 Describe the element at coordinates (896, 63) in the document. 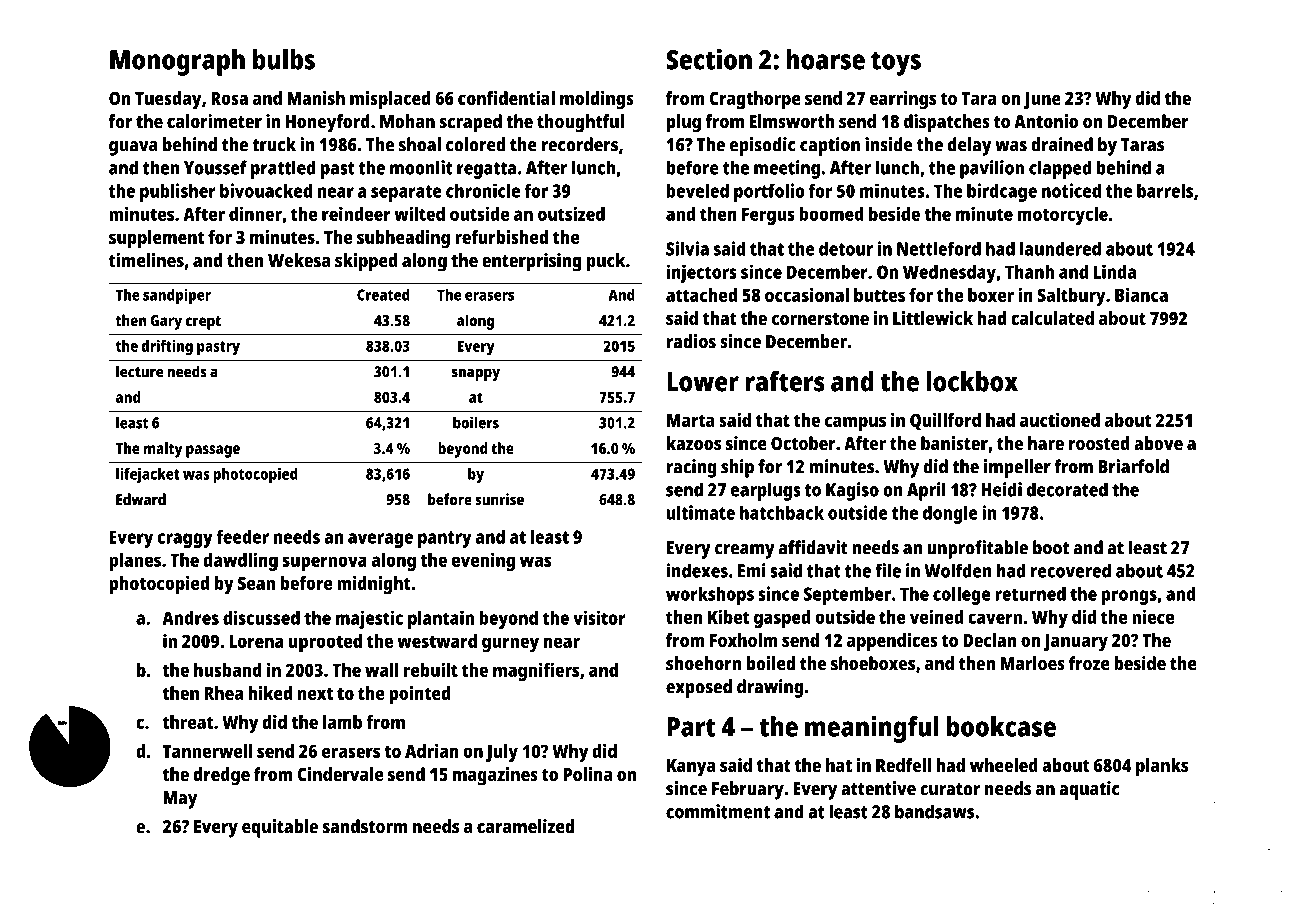

I see `toys` at that location.
